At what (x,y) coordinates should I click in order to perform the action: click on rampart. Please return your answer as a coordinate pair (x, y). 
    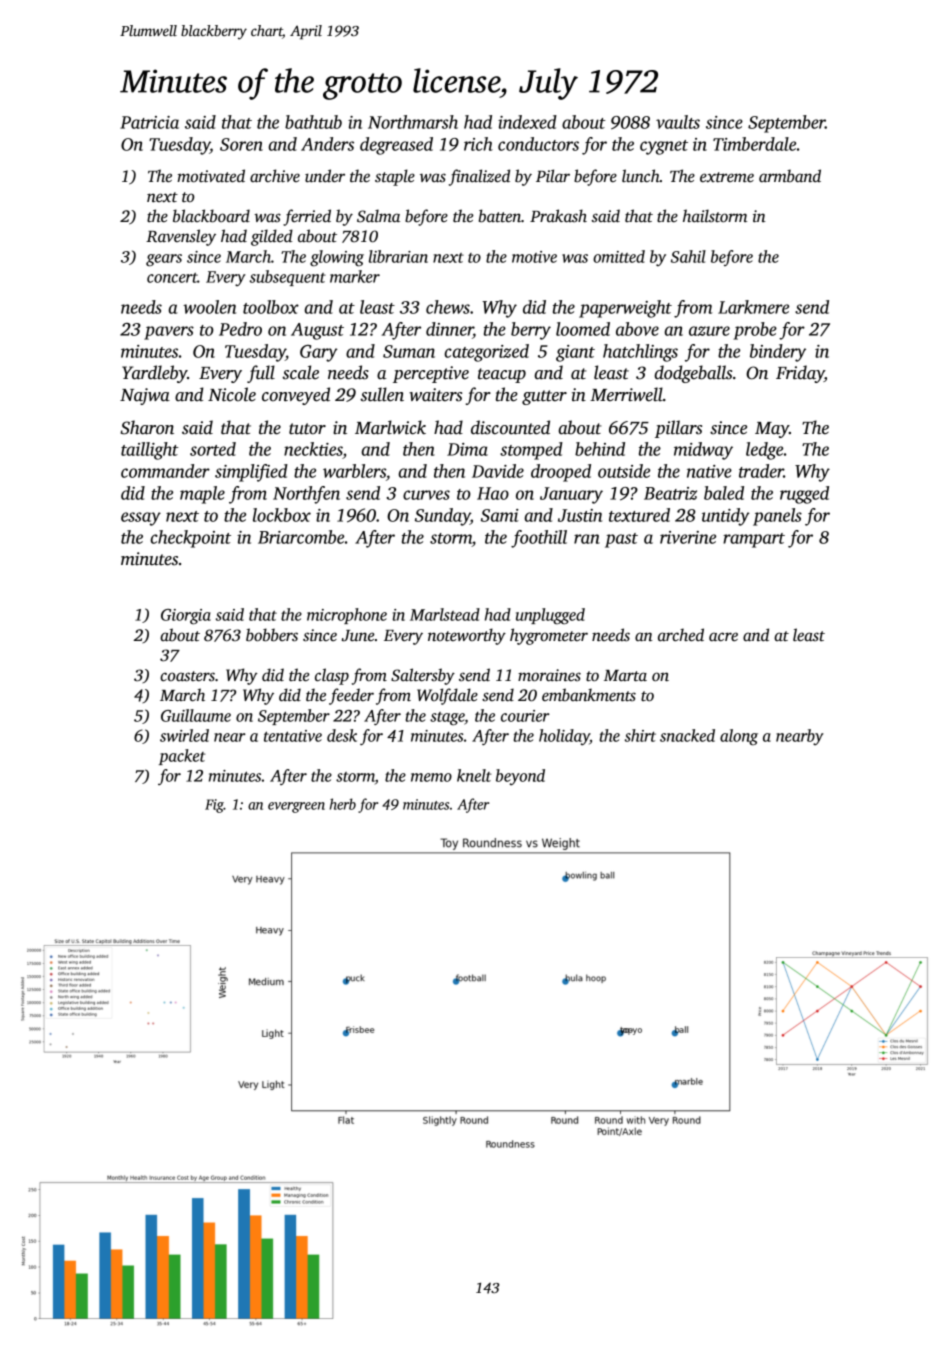
    Looking at the image, I should click on (754, 540).
